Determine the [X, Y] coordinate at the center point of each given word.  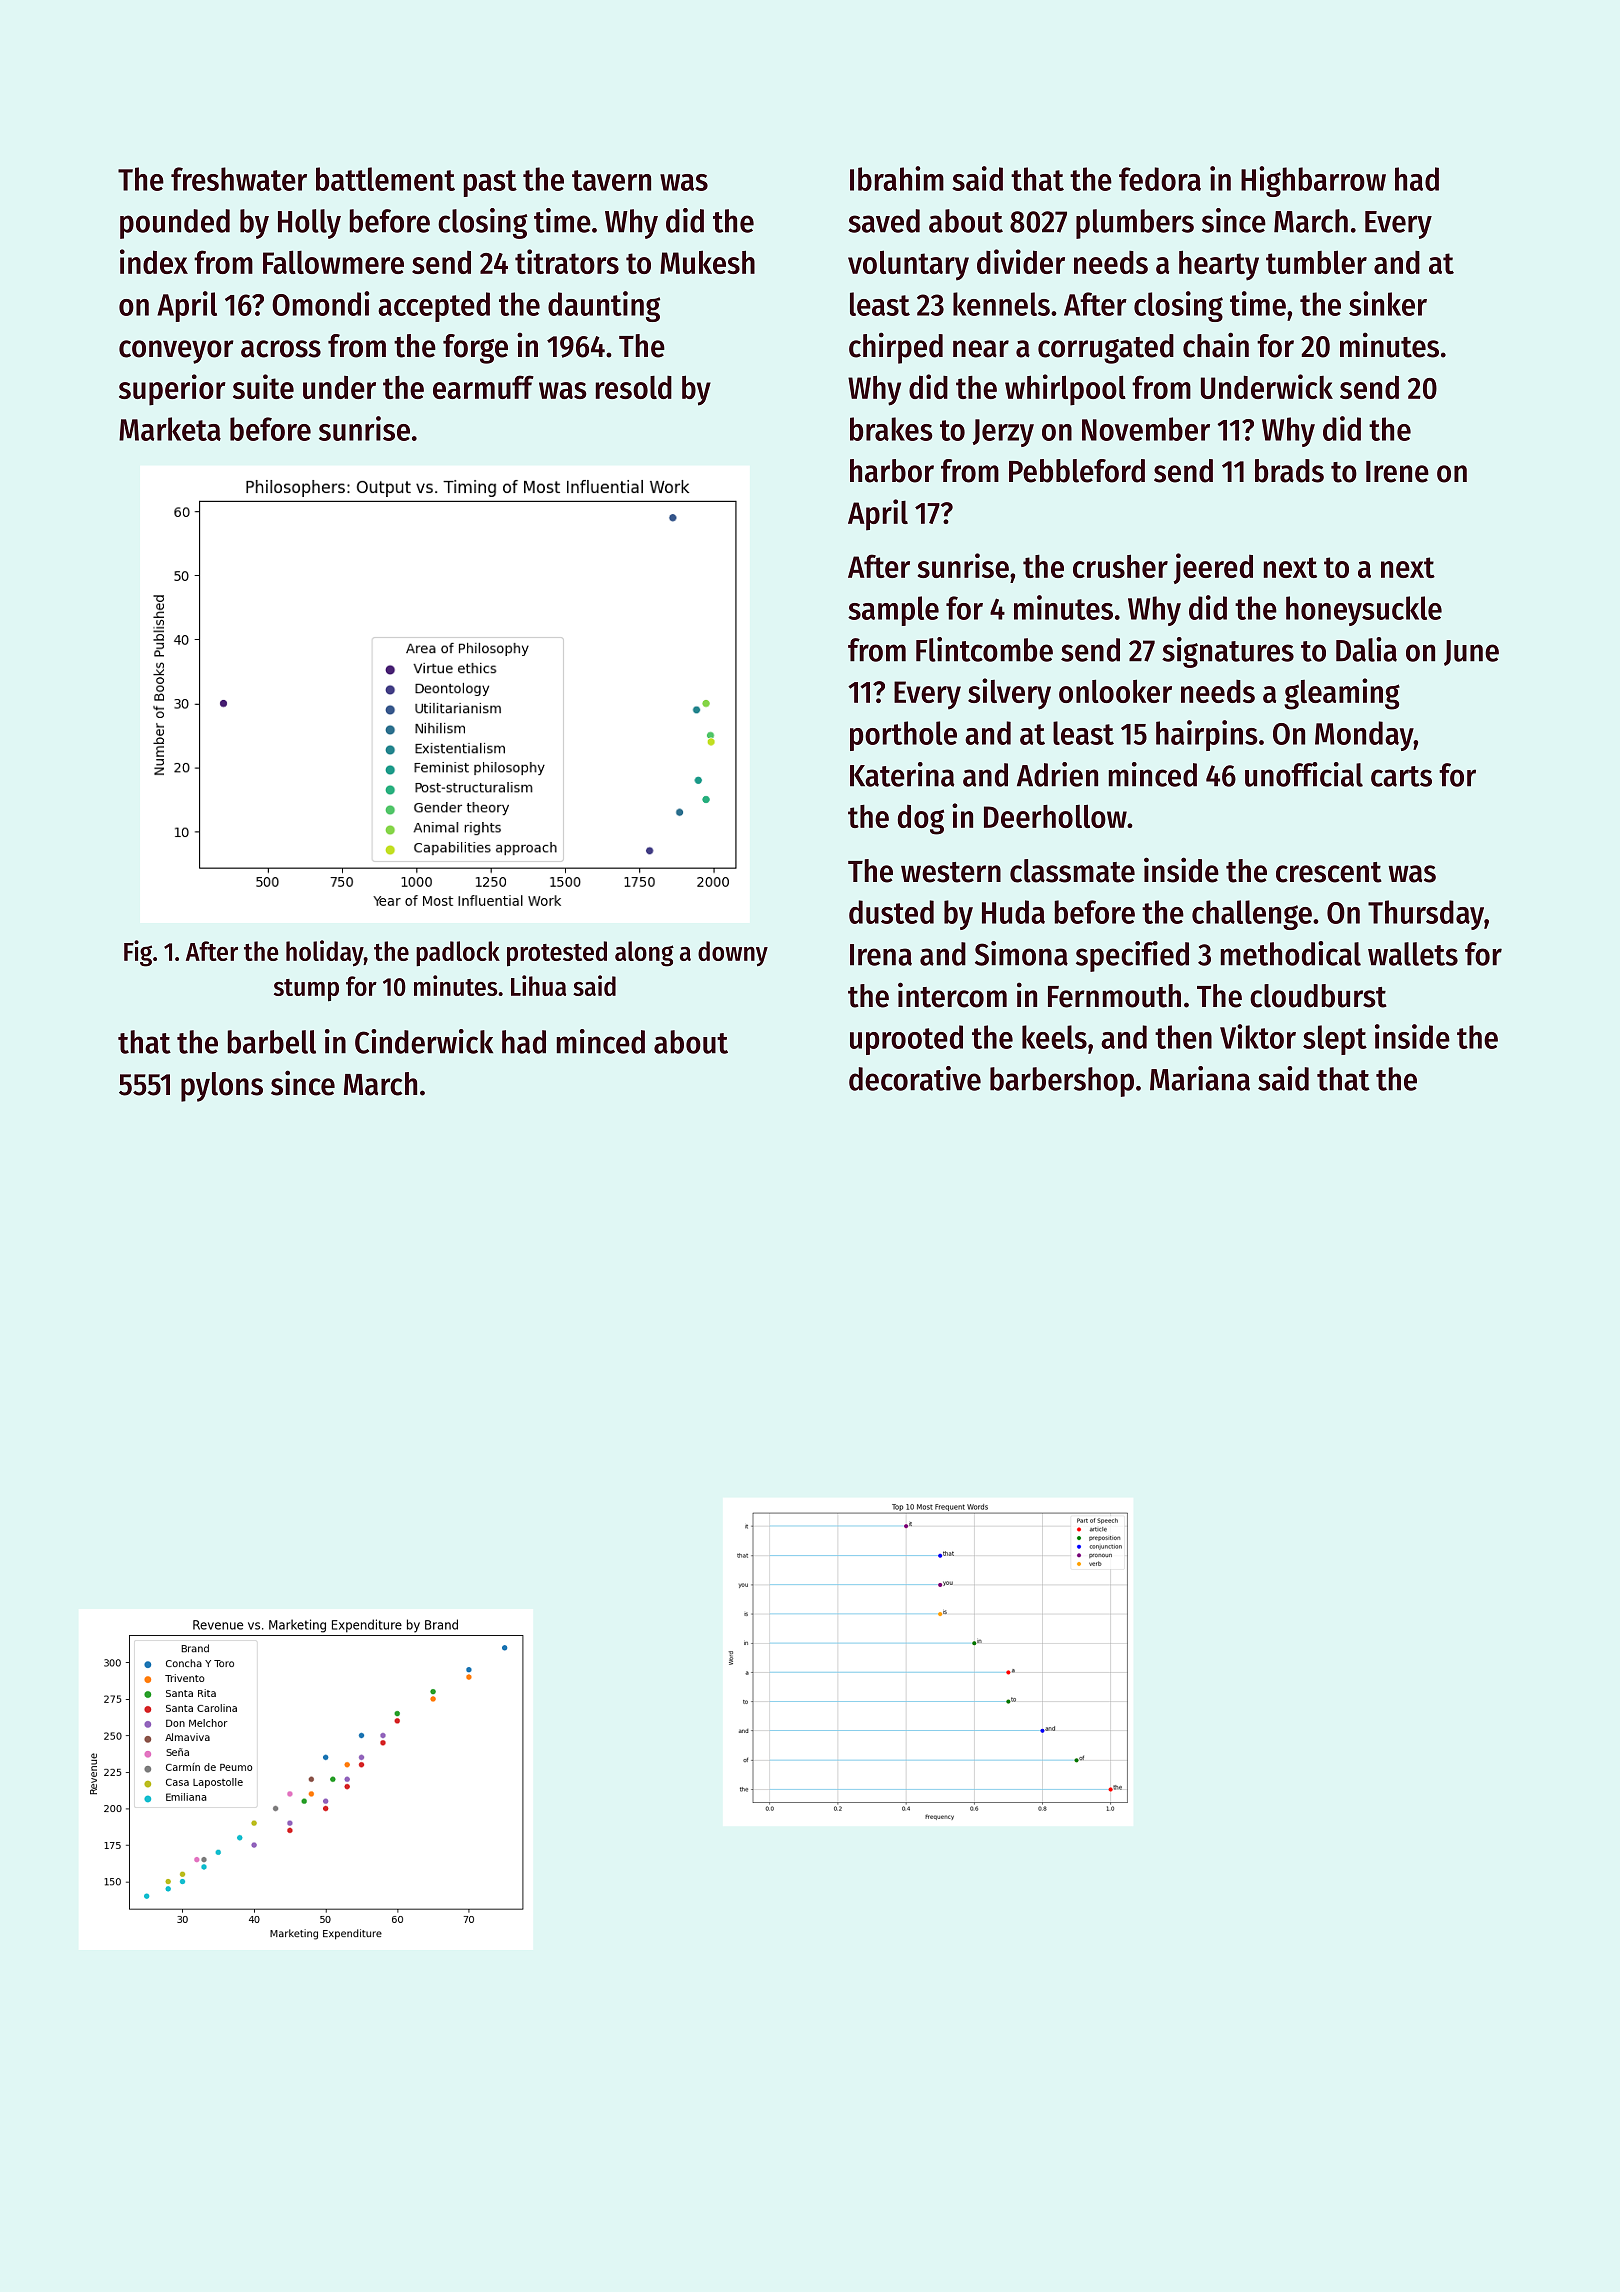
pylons [222, 1087]
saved [884, 221]
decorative [915, 1078]
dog [921, 820]
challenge [1252, 915]
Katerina [902, 774]
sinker [1388, 303]
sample [893, 611]
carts [1401, 776]
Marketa [170, 429]
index [154, 261]
